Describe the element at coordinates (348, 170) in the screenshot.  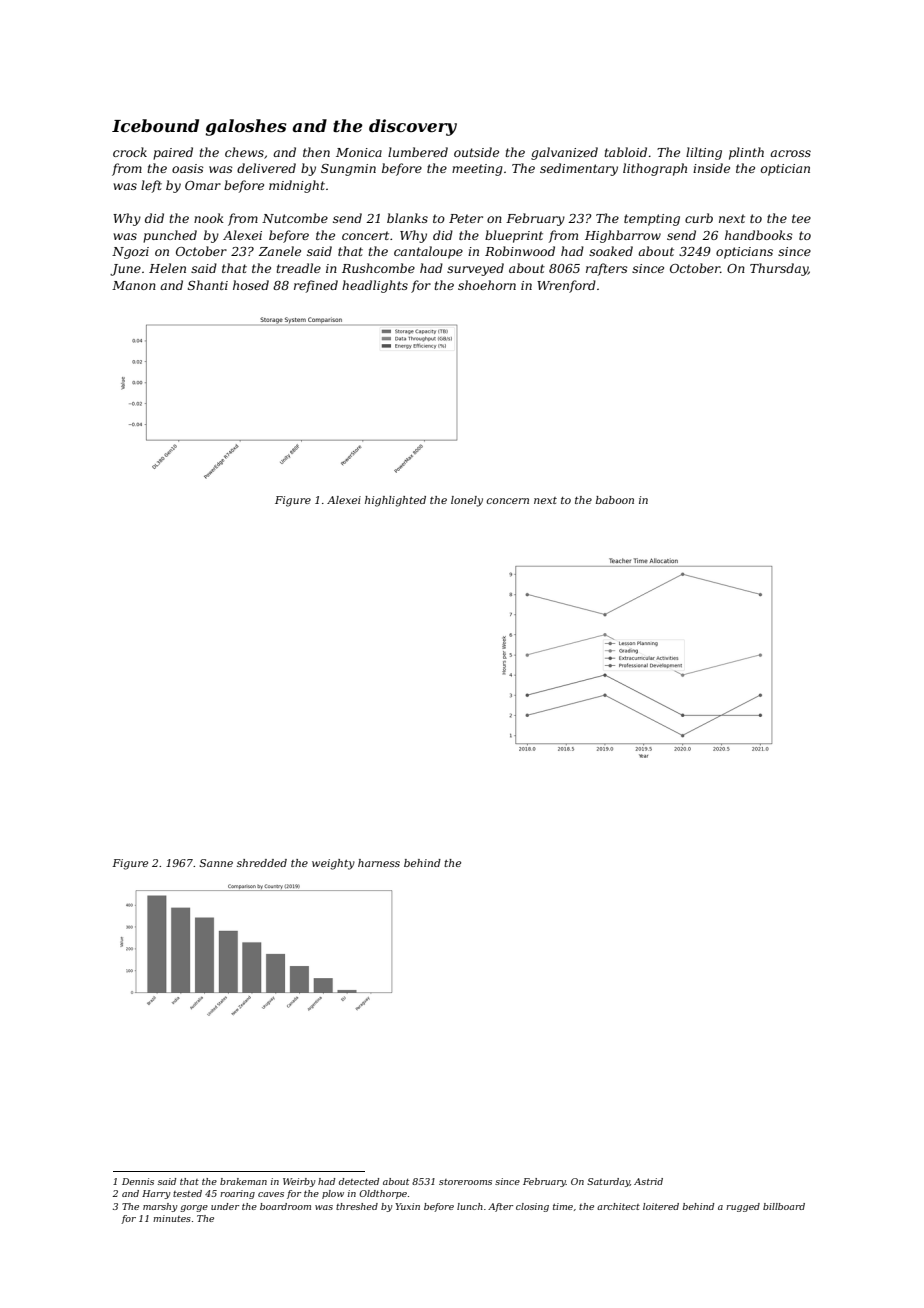
I see `Sungmin` at that location.
